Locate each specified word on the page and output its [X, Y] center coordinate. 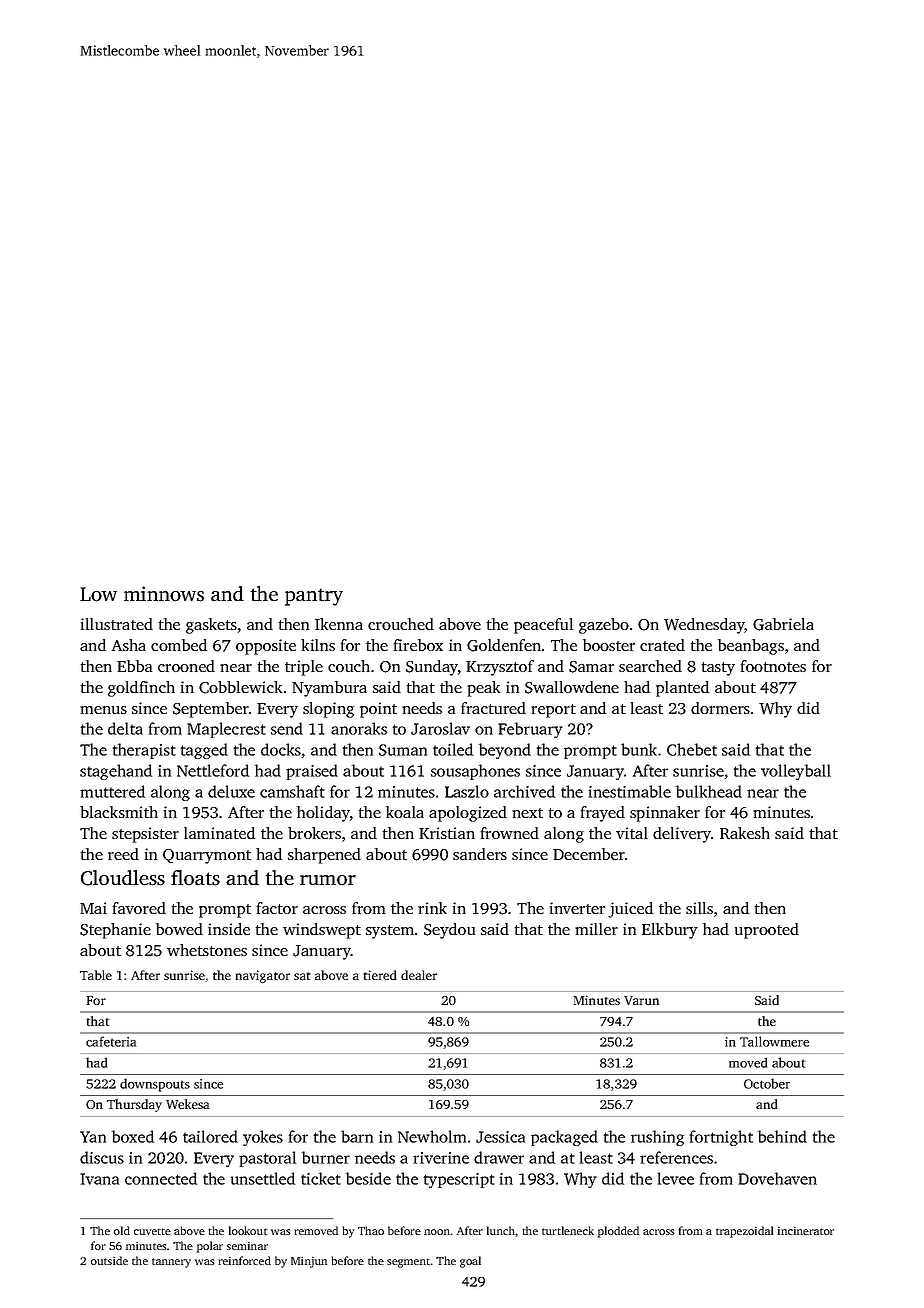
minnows [164, 594]
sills [699, 908]
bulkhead [709, 791]
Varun [641, 1000]
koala [405, 812]
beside [368, 1178]
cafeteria [111, 1041]
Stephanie [115, 931]
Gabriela [783, 624]
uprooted [767, 931]
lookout [248, 1230]
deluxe [231, 791]
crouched [401, 624]
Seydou [449, 931]
